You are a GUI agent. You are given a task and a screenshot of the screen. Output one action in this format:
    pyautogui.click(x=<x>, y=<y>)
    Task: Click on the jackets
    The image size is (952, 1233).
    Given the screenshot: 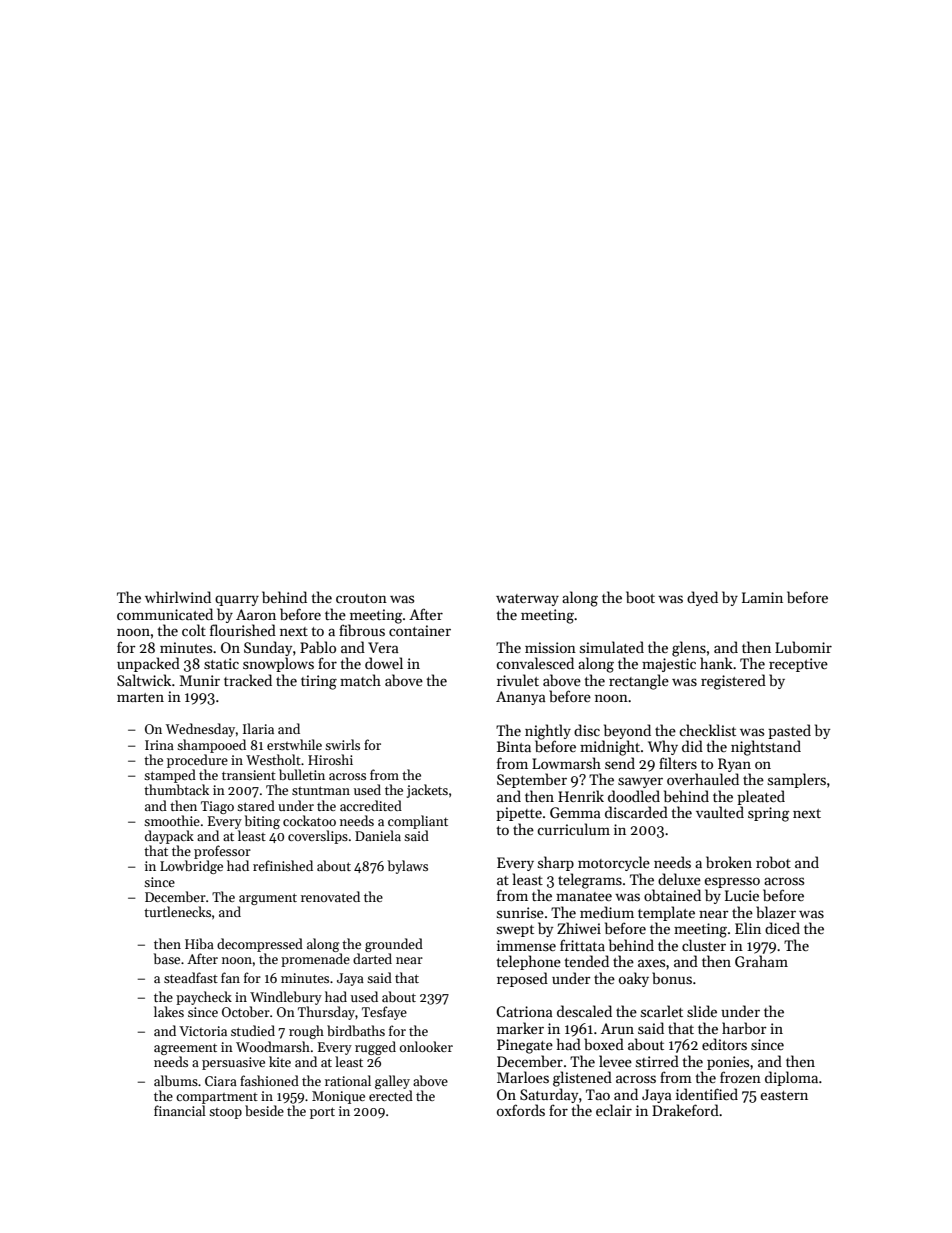 What is the action you would take?
    pyautogui.click(x=427, y=791)
